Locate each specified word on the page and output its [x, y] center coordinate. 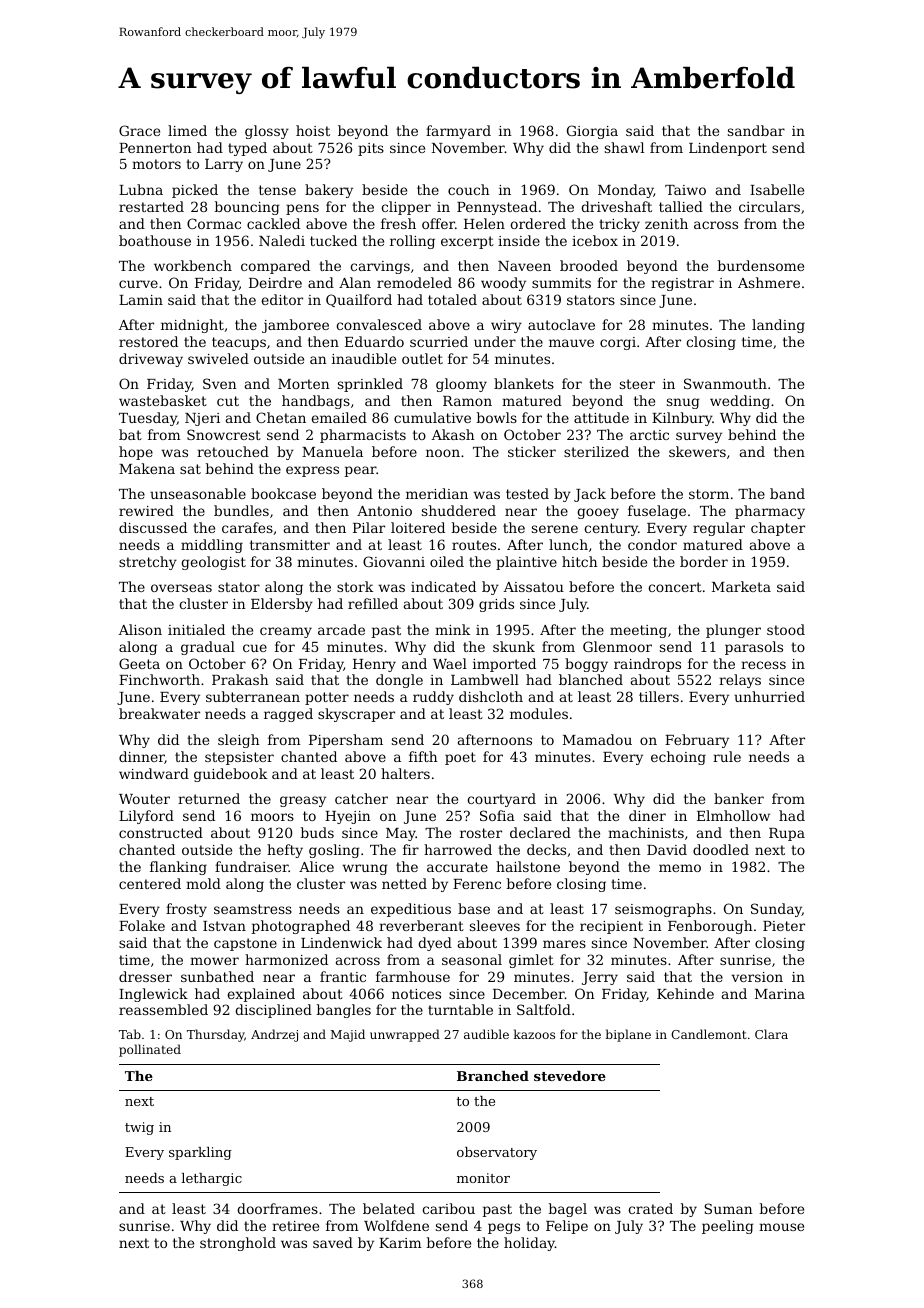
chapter [778, 529]
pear [361, 471]
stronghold [238, 1244]
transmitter [290, 545]
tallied [681, 206]
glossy [267, 132]
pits [371, 149]
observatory [497, 1153]
